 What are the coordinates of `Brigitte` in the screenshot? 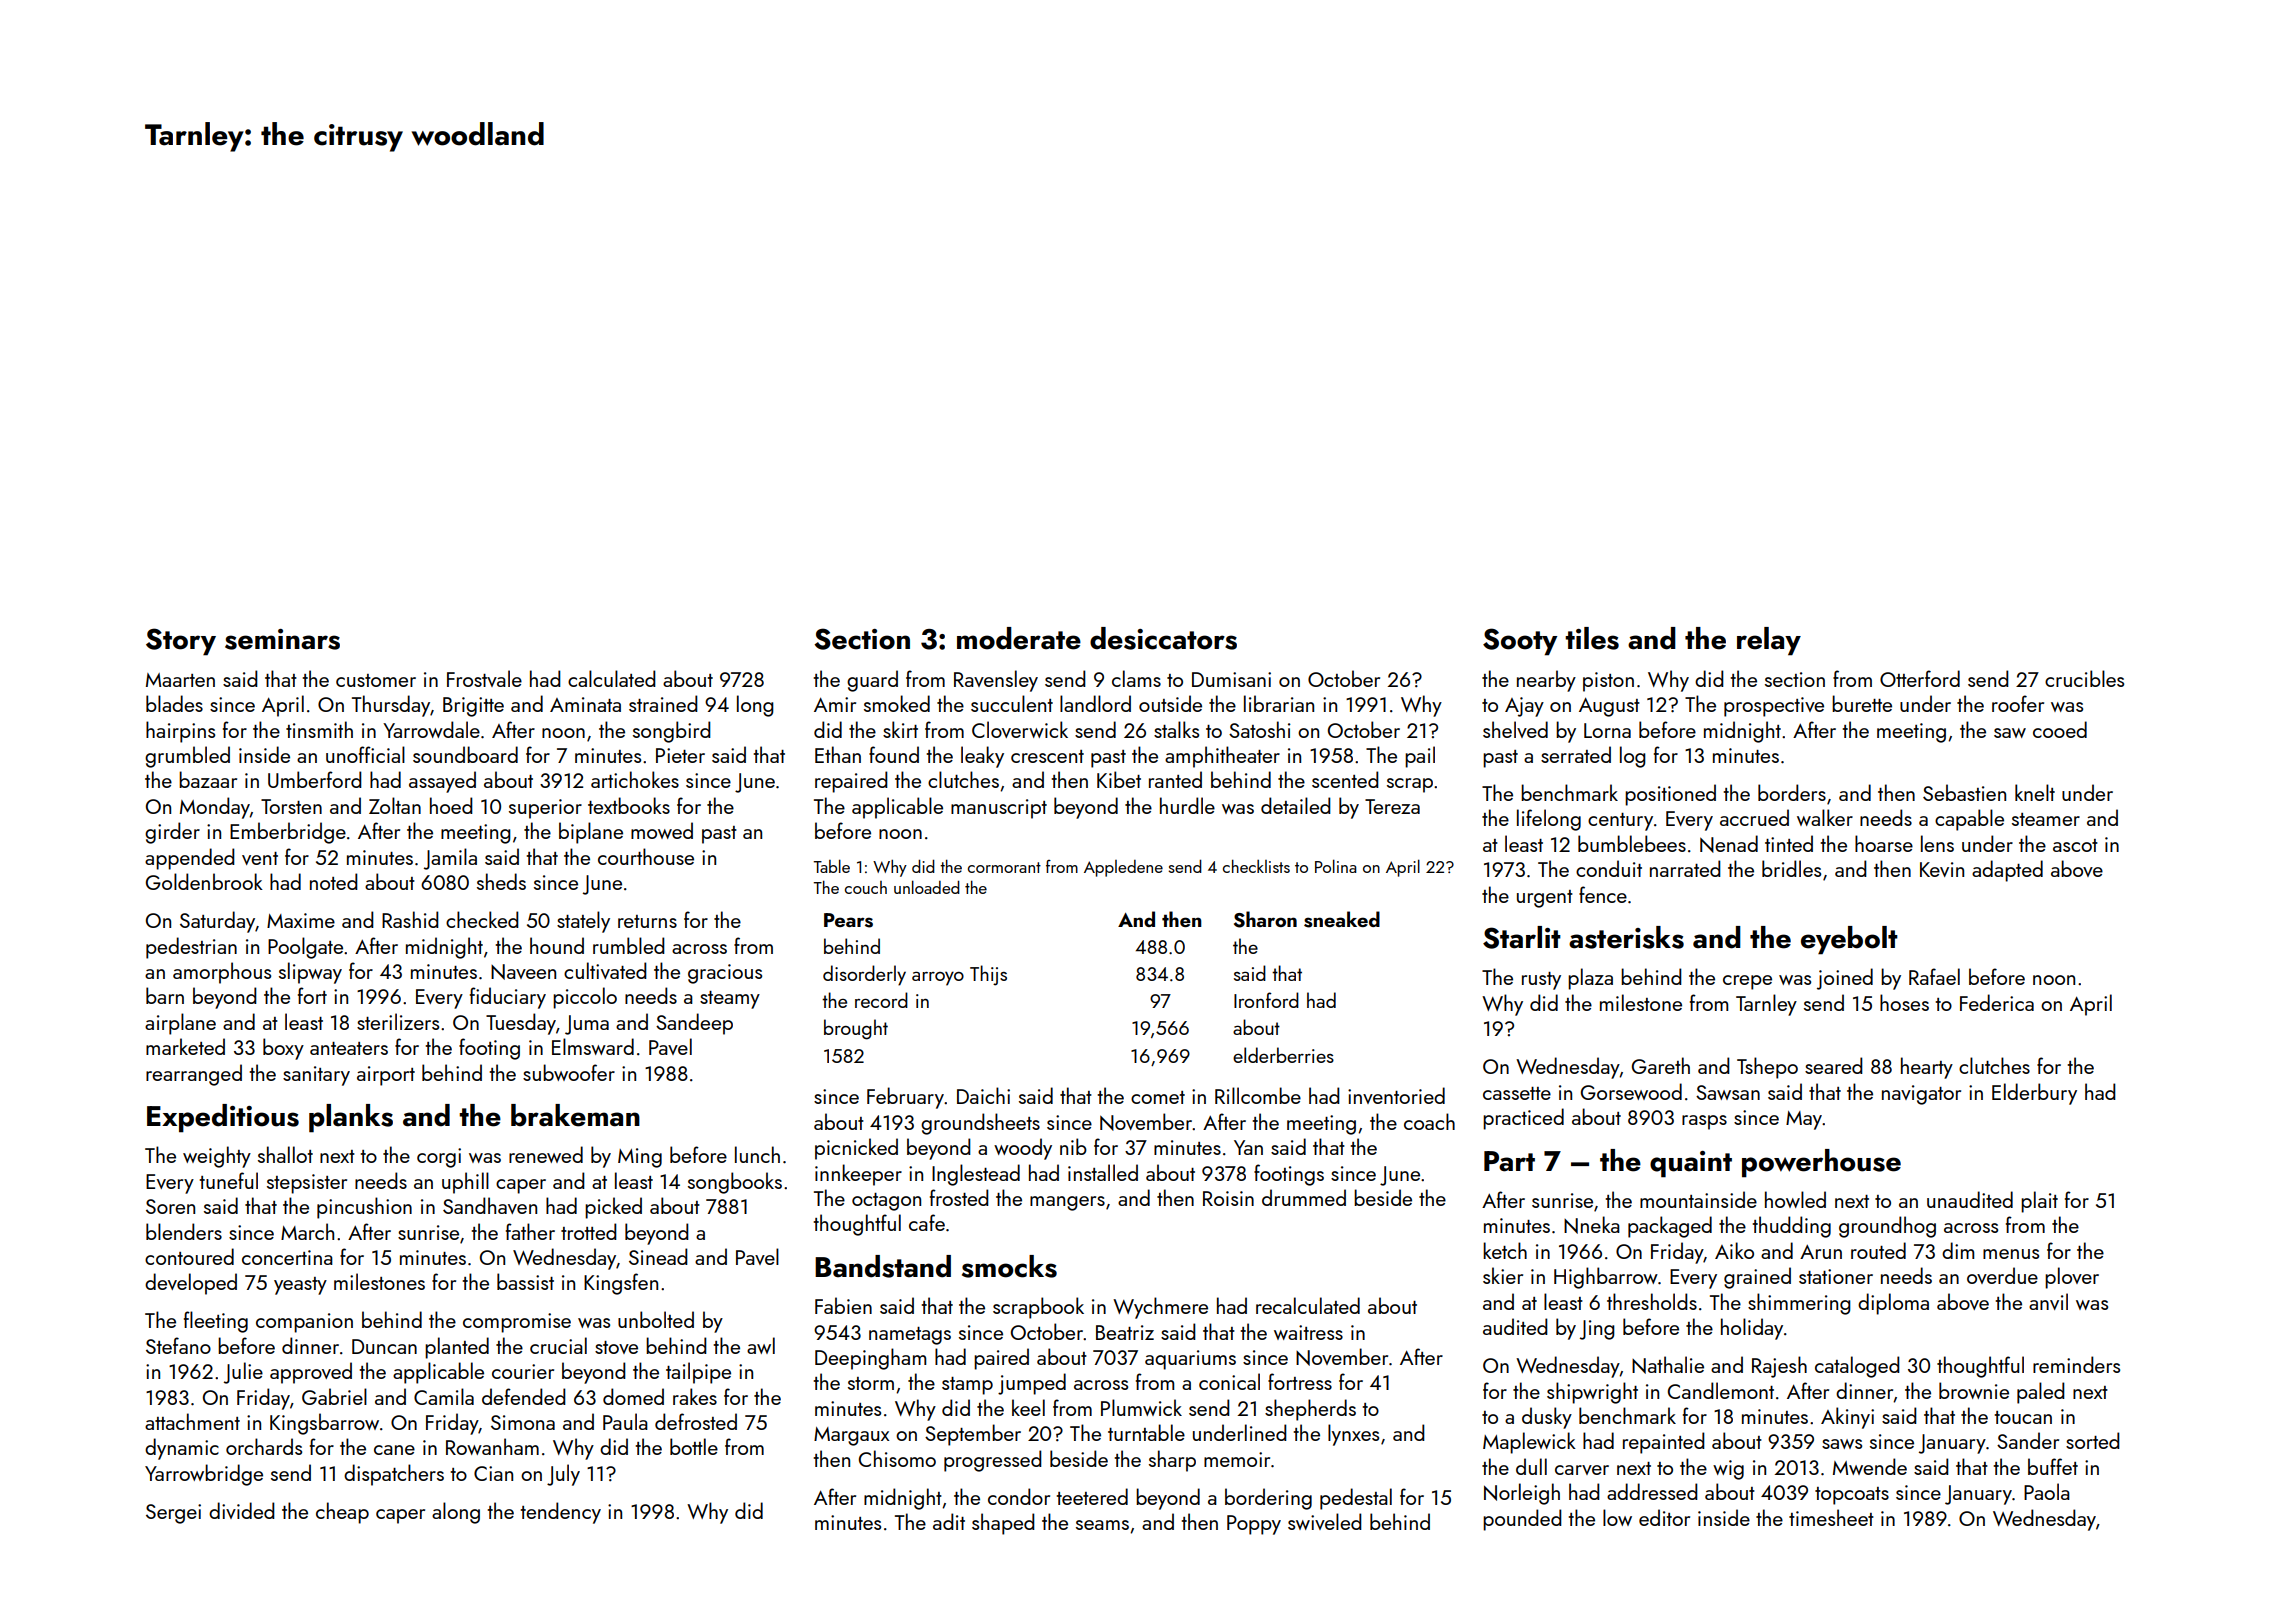 It's located at (473, 707).
